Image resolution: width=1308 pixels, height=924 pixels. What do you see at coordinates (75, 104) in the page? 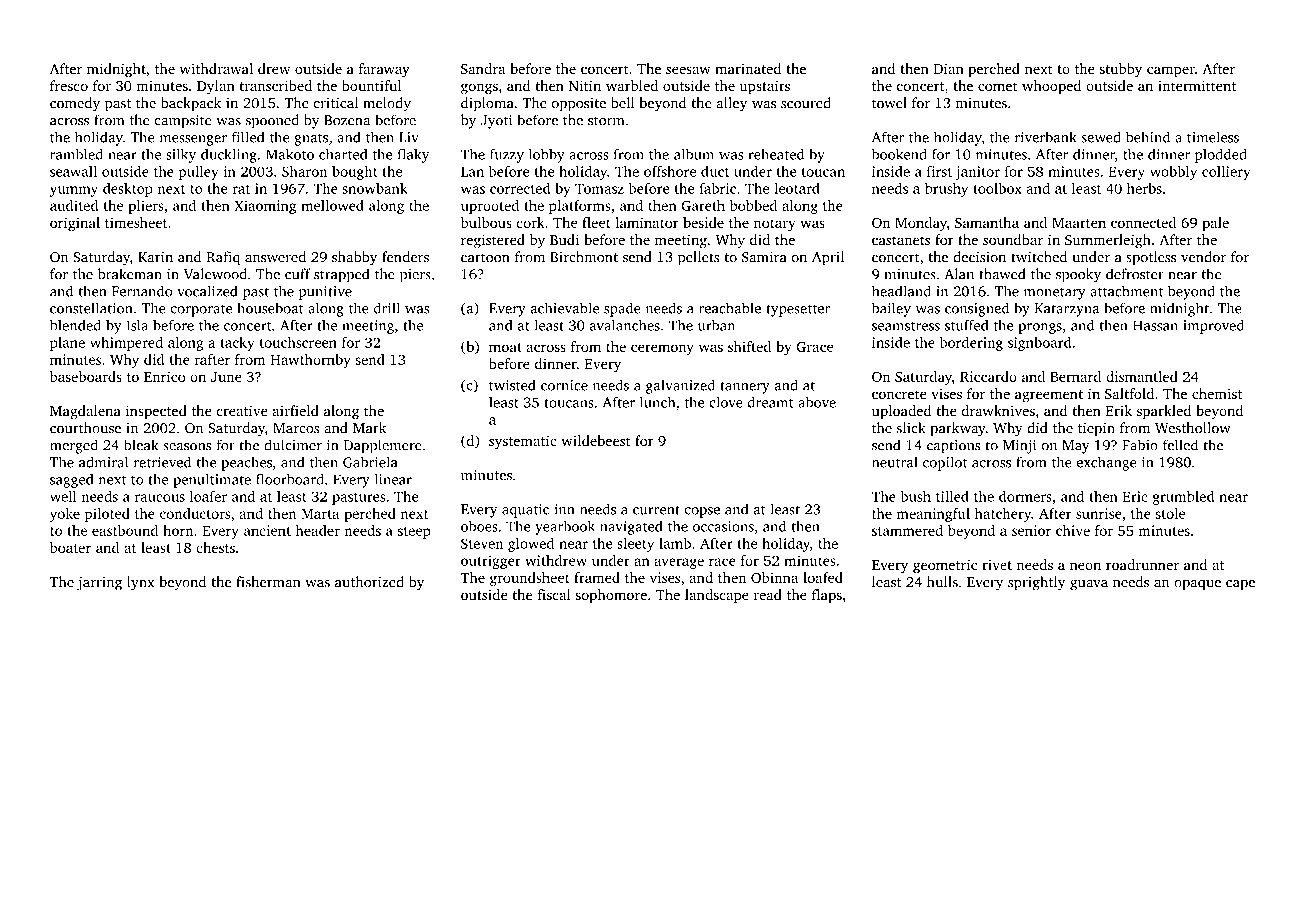
I see `comedy` at bounding box center [75, 104].
